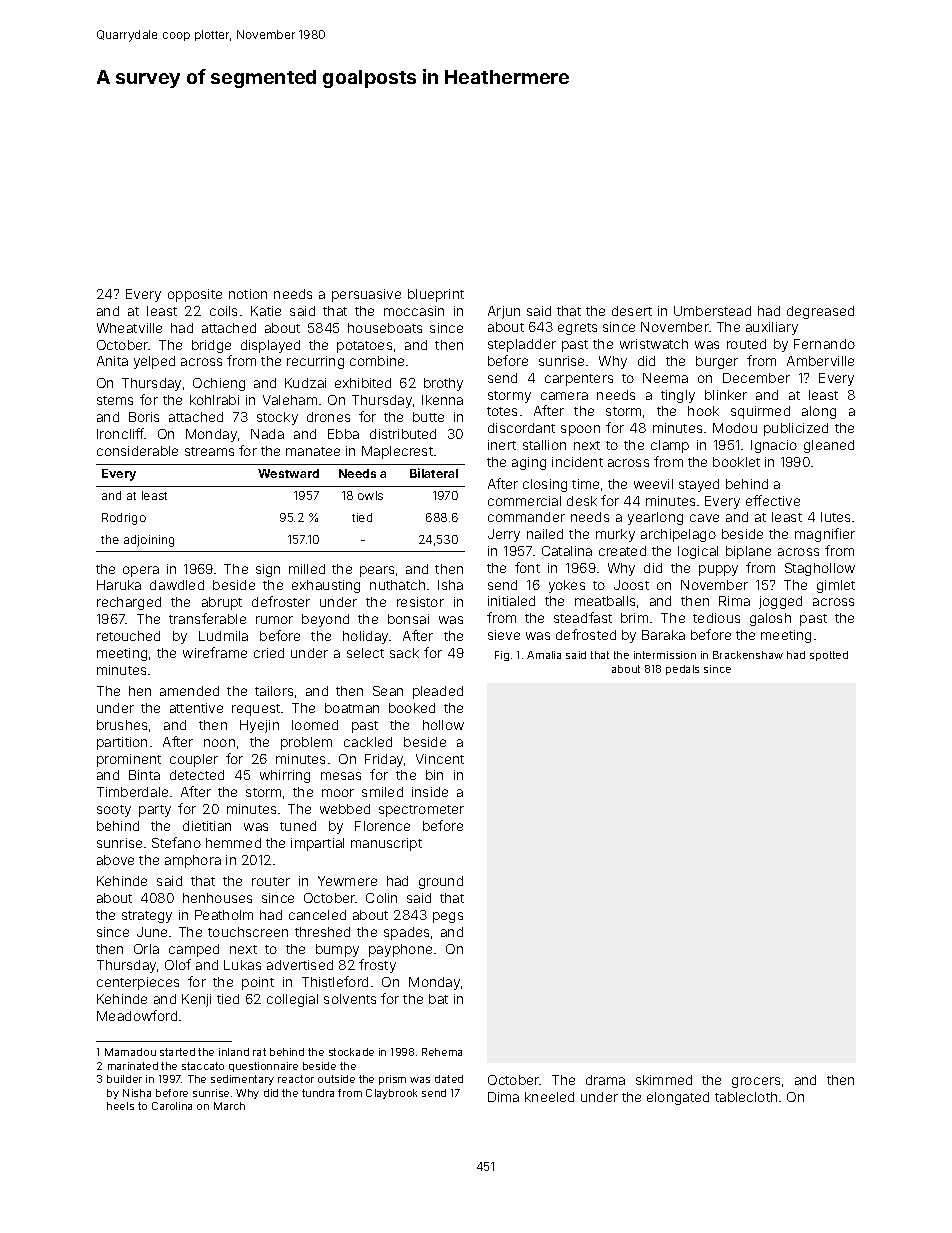 The image size is (952, 1233). What do you see at coordinates (436, 295) in the screenshot?
I see `blueprint` at bounding box center [436, 295].
